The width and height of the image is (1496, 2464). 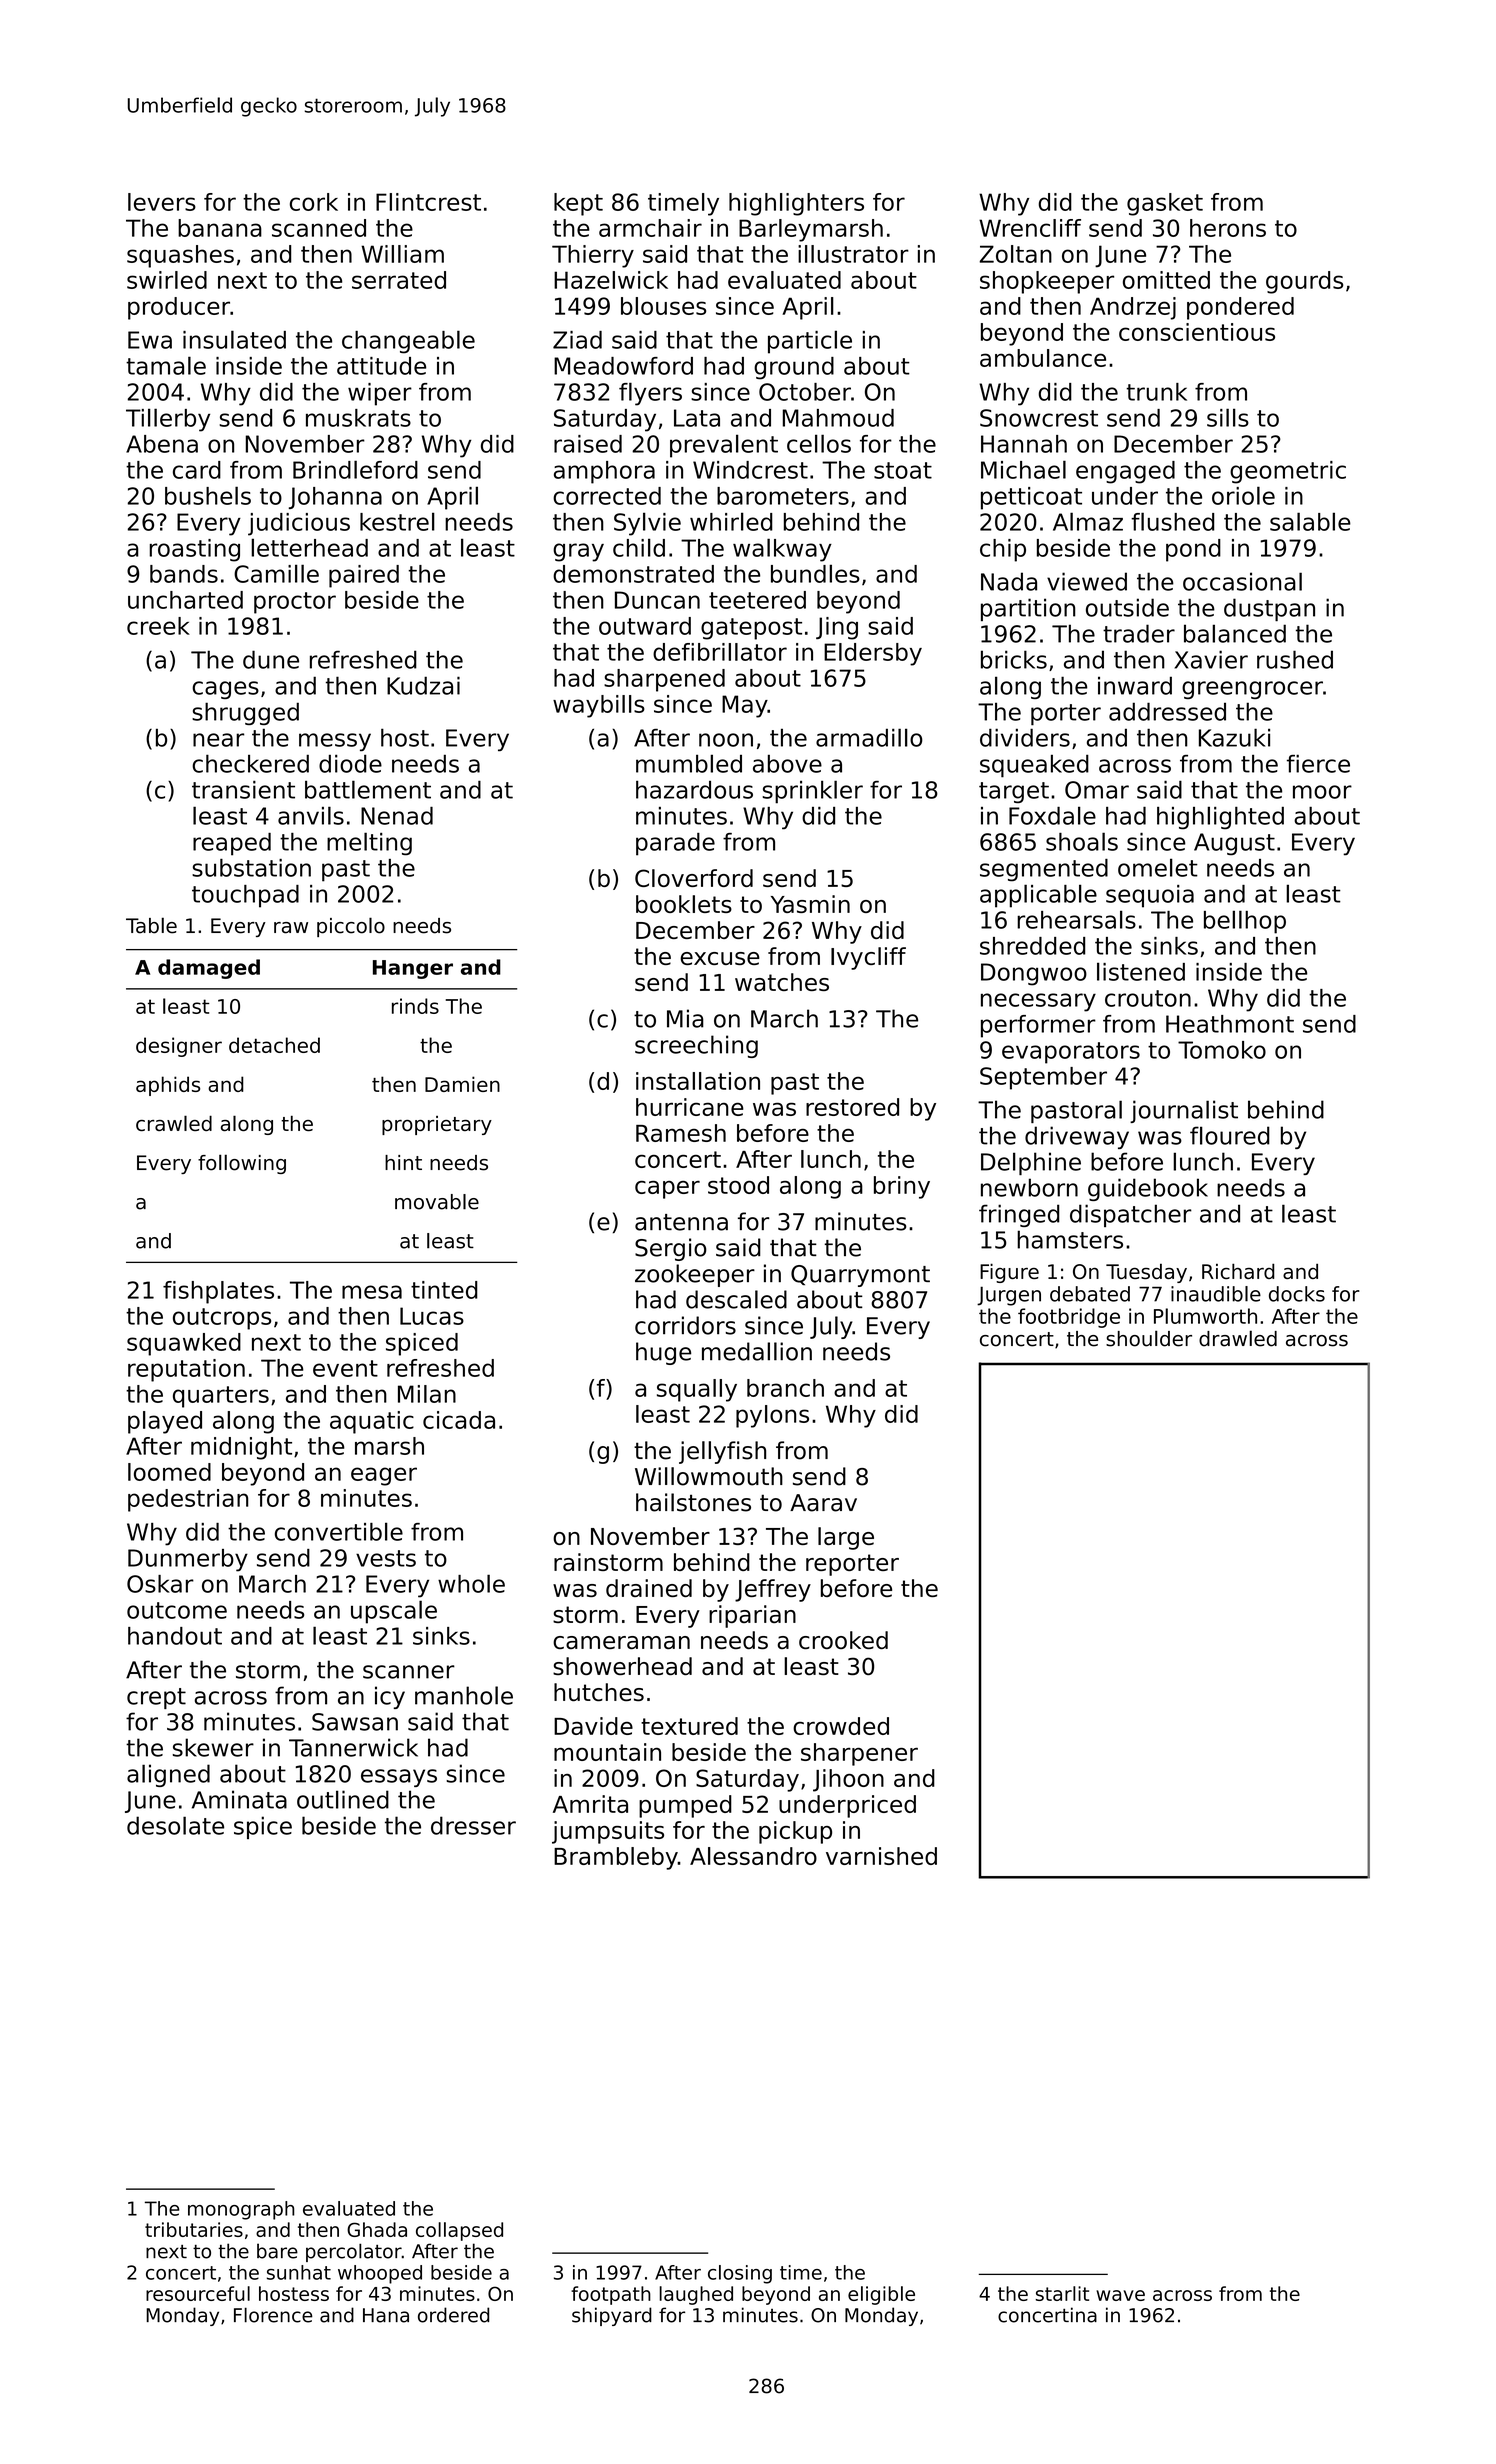 What do you see at coordinates (209, 969) in the image?
I see `damaged` at bounding box center [209, 969].
